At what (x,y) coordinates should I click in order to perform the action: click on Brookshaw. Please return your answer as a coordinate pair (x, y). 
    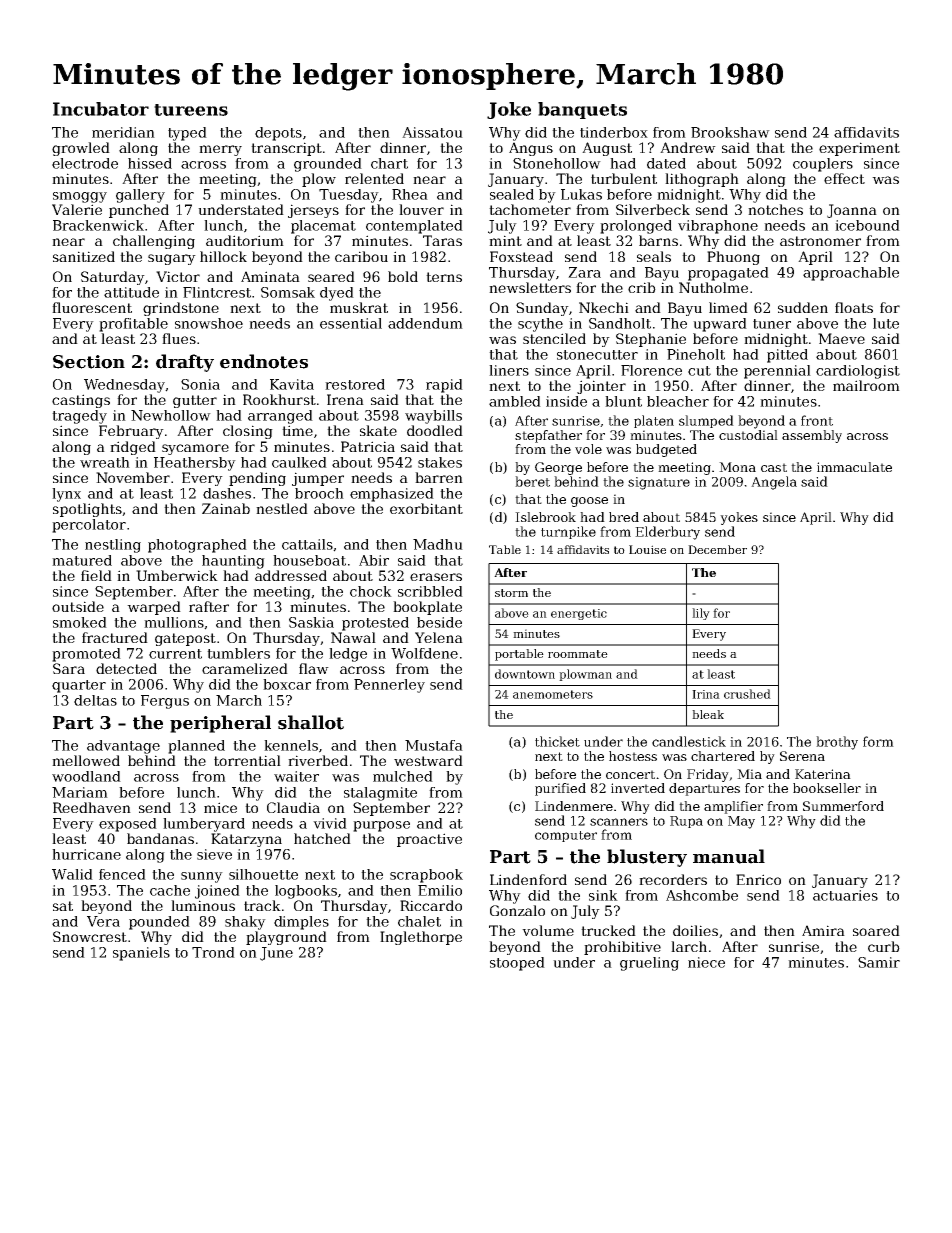
    Looking at the image, I should click on (730, 132).
